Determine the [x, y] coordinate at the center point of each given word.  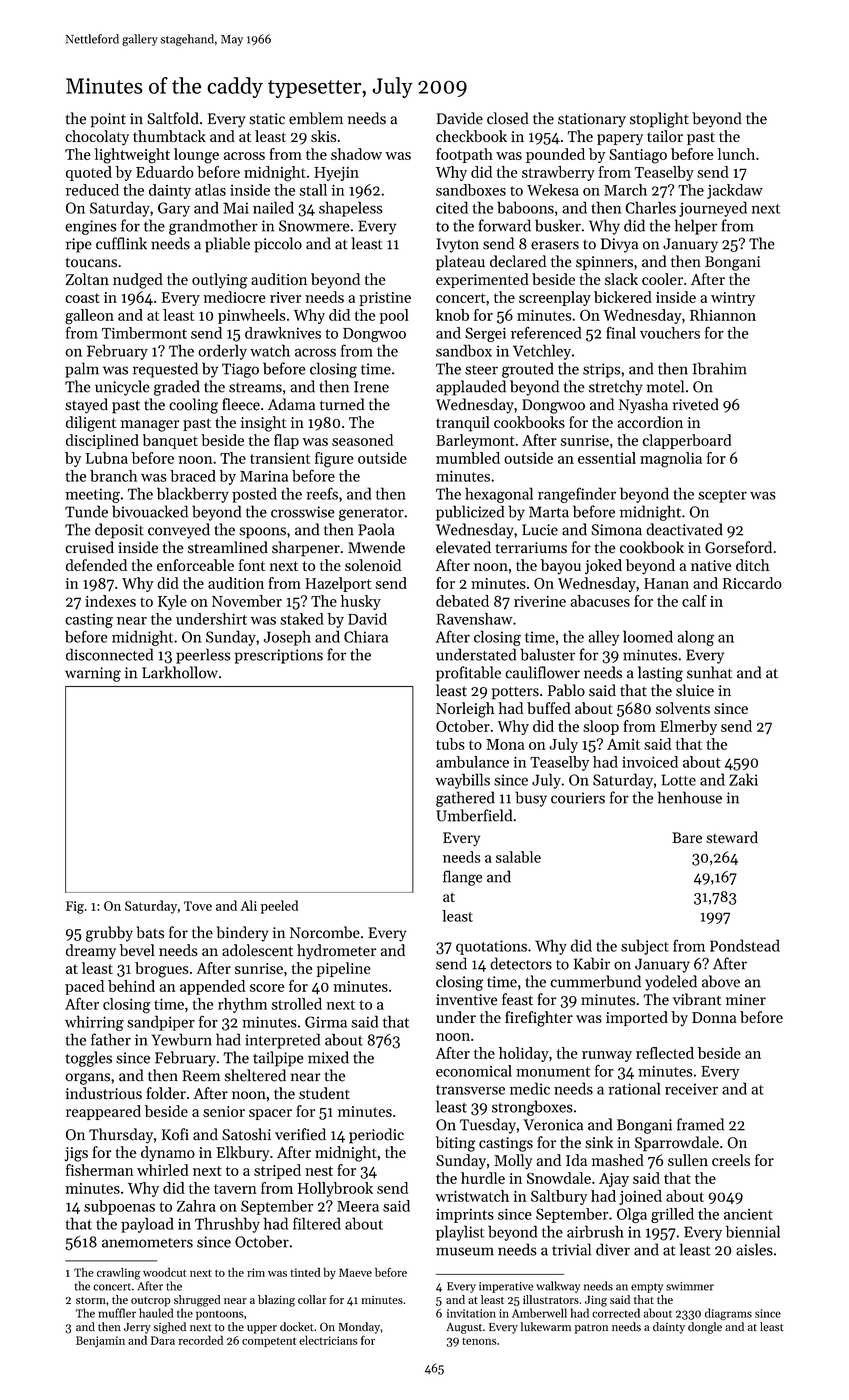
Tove [198, 906]
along [695, 638]
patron [591, 1329]
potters [515, 693]
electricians [328, 1340]
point [108, 120]
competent [269, 1342]
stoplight [659, 120]
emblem [316, 118]
